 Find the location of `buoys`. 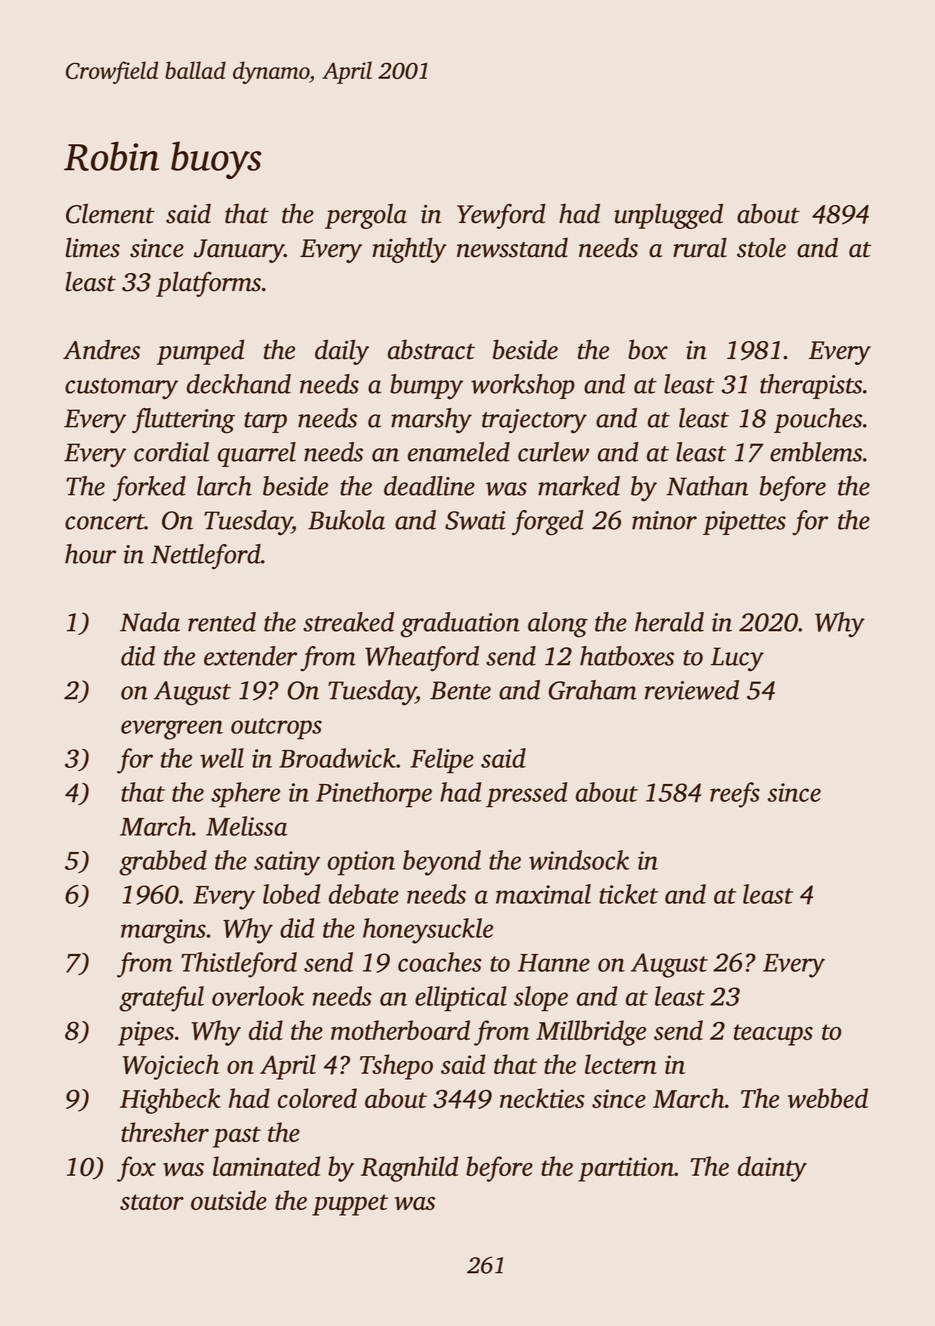

buoys is located at coordinates (216, 160).
